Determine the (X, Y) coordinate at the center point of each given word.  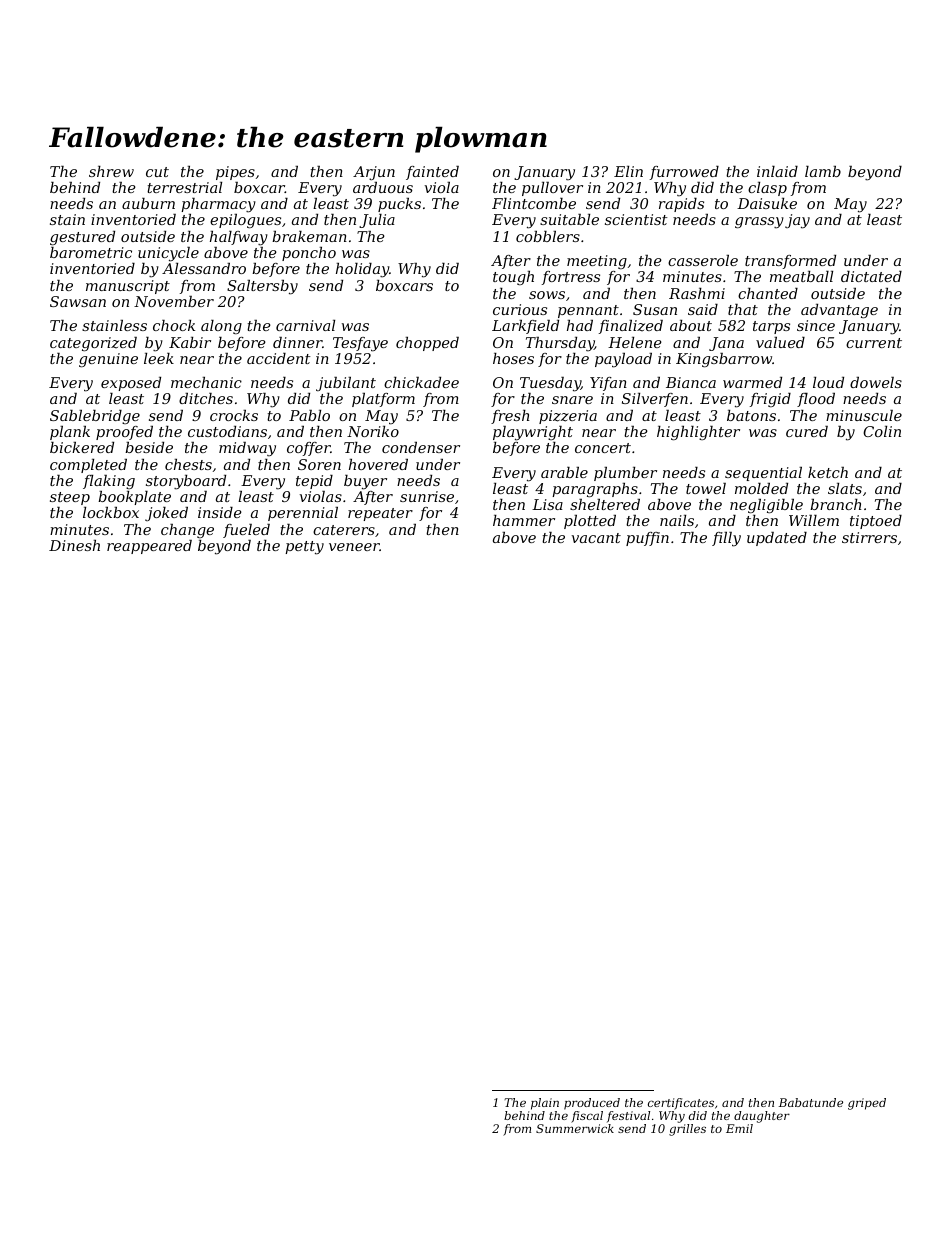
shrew (111, 171)
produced (592, 1104)
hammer (524, 520)
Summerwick (575, 1128)
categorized (93, 344)
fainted (432, 173)
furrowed (684, 173)
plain (545, 1104)
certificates (681, 1104)
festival (628, 1117)
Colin (882, 431)
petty (304, 548)
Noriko (373, 431)
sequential (763, 474)
